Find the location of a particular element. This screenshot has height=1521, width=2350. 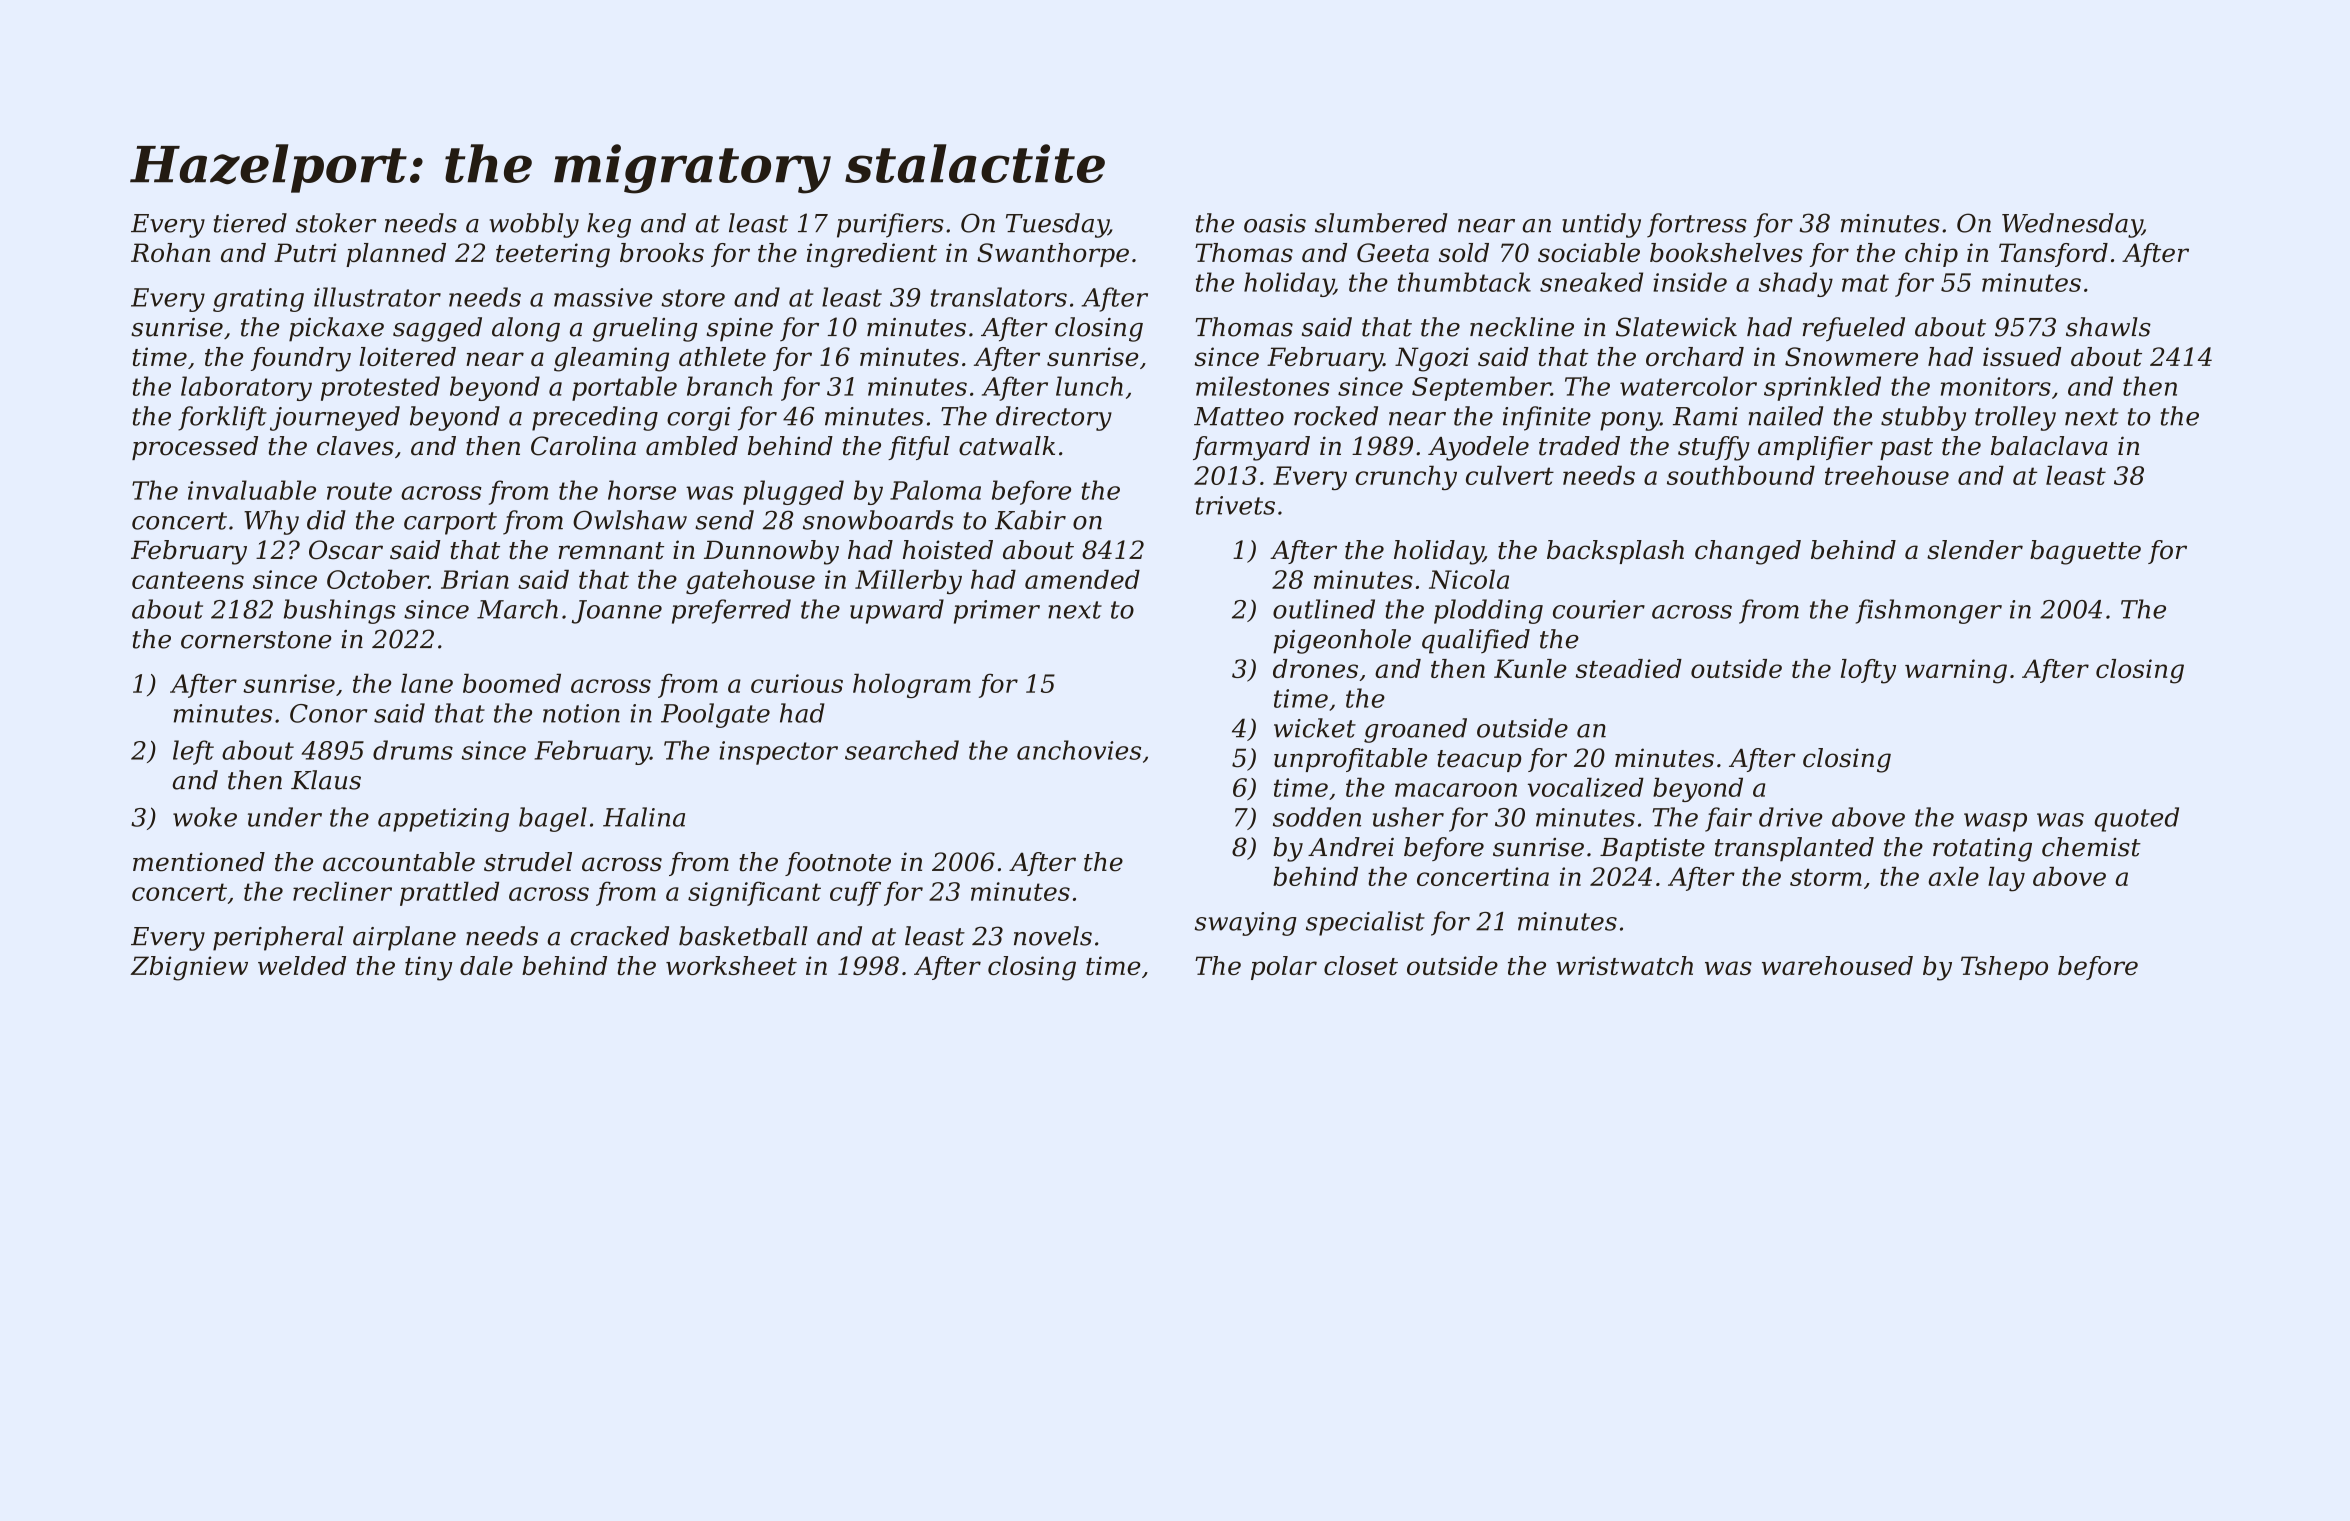

Halina is located at coordinates (644, 817).
